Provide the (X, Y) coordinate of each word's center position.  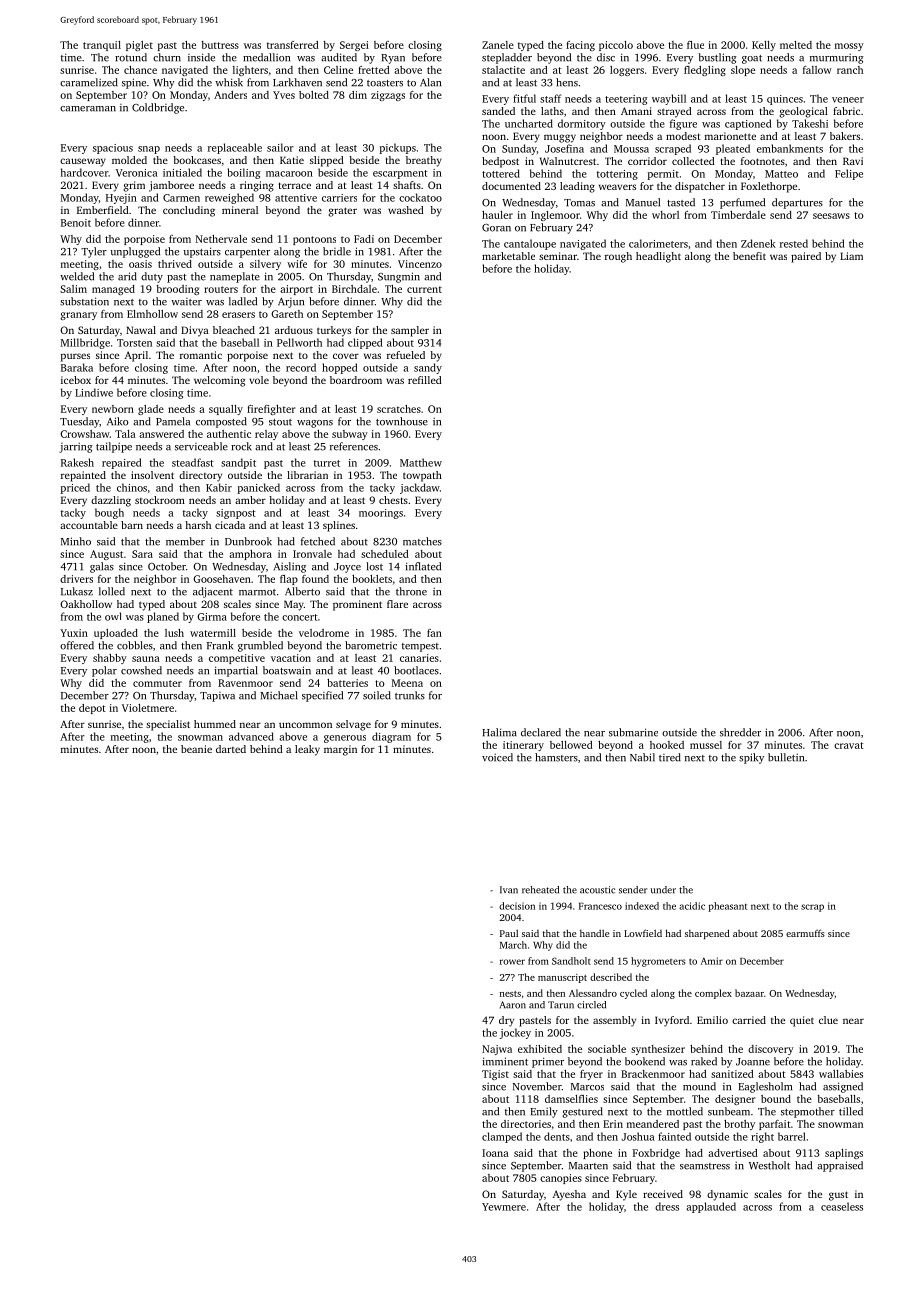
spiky (751, 758)
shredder (740, 732)
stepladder (507, 58)
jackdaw (420, 488)
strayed (674, 112)
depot (92, 709)
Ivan (509, 890)
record (301, 367)
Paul (509, 933)
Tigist (495, 1075)
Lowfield (643, 933)
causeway (83, 162)
